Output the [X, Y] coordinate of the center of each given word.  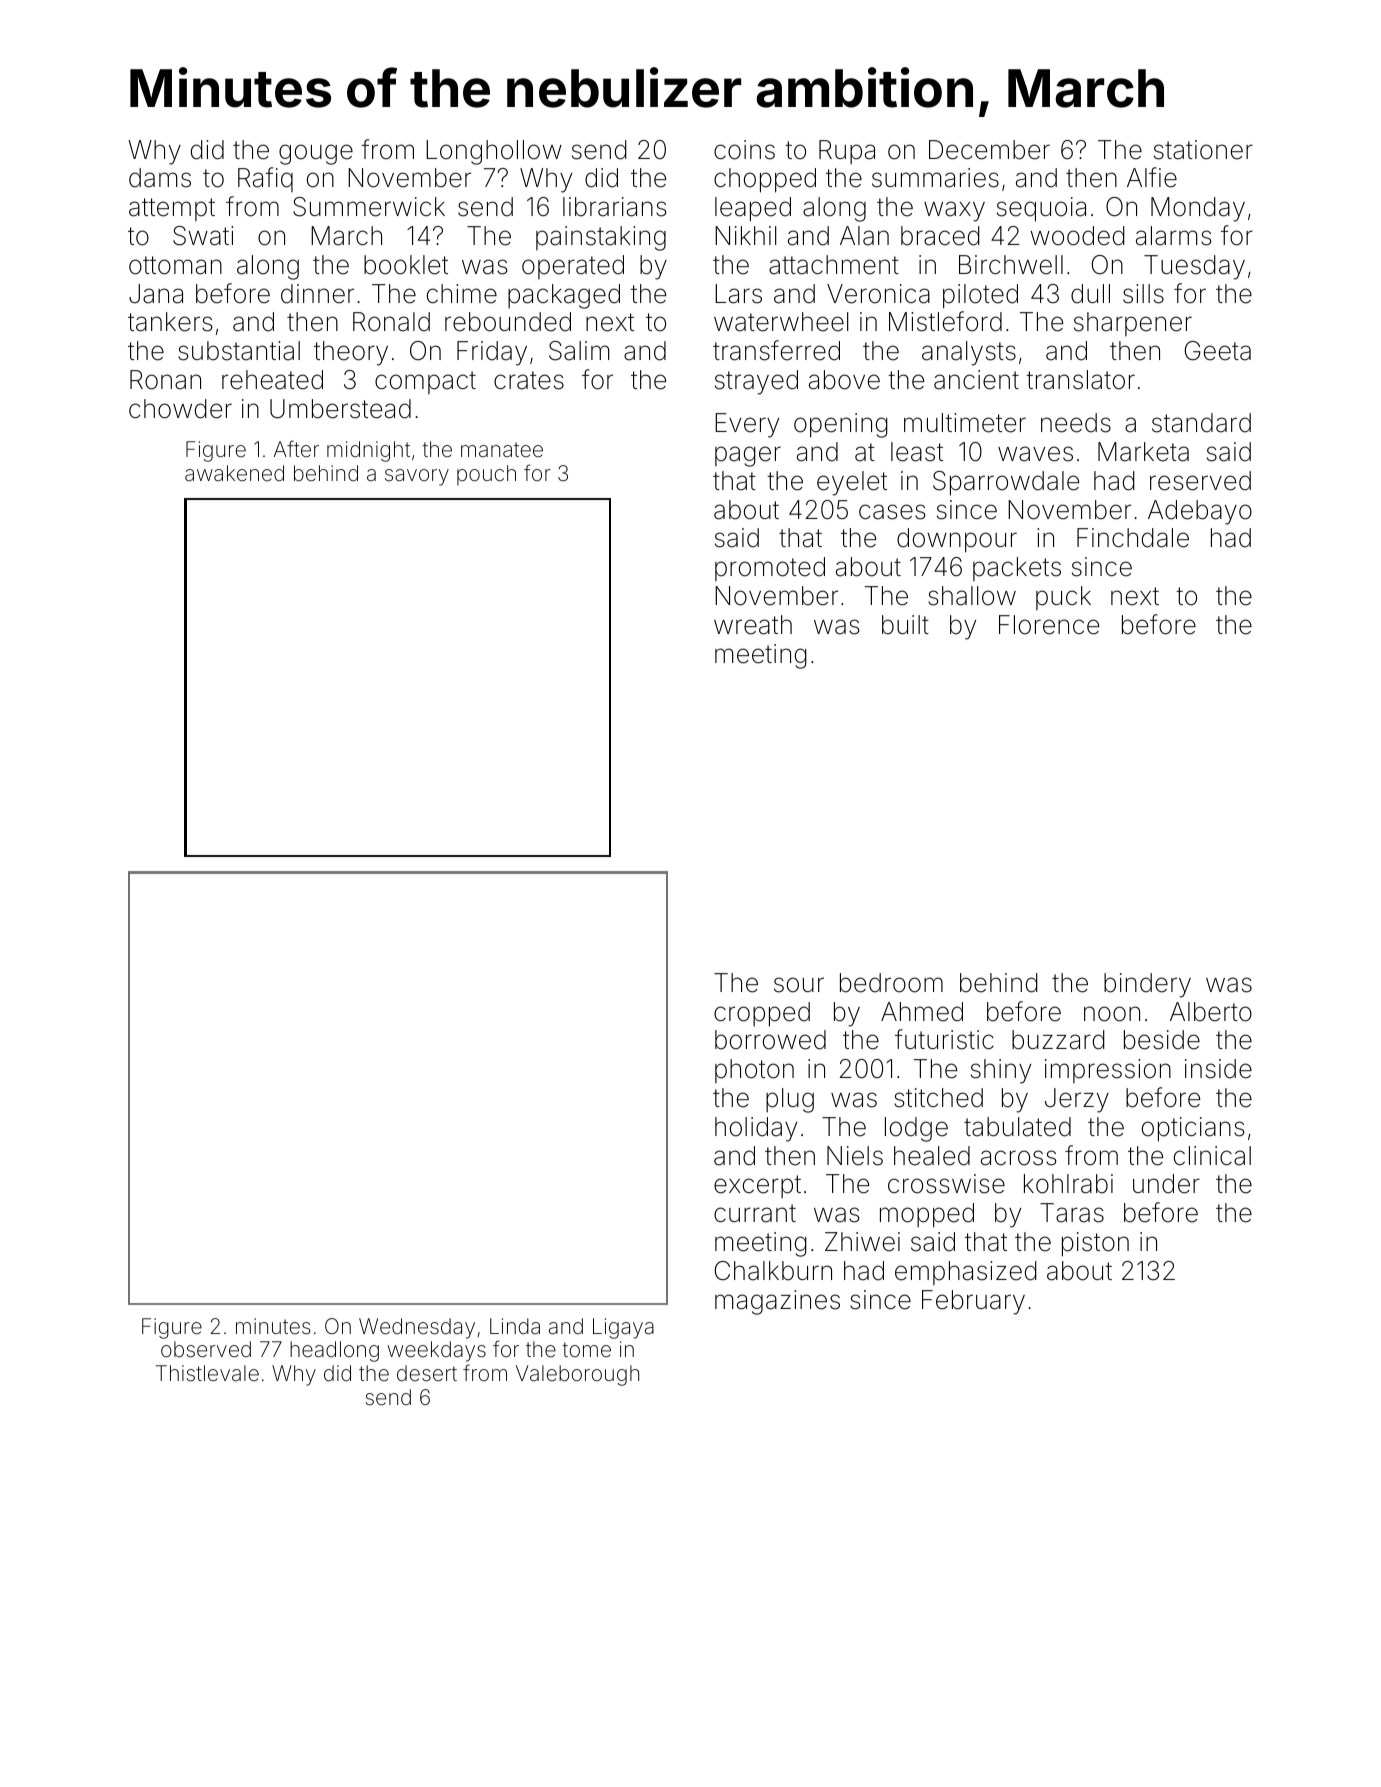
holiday [756, 1129]
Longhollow [494, 152]
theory [351, 353]
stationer [1203, 150]
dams [160, 178]
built [905, 625]
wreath [753, 625]
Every [747, 425]
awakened [234, 473]
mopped [927, 1215]
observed [206, 1349]
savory [417, 477]
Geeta [1218, 351]
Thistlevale [207, 1373]
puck [1063, 598]
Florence [1049, 625]
